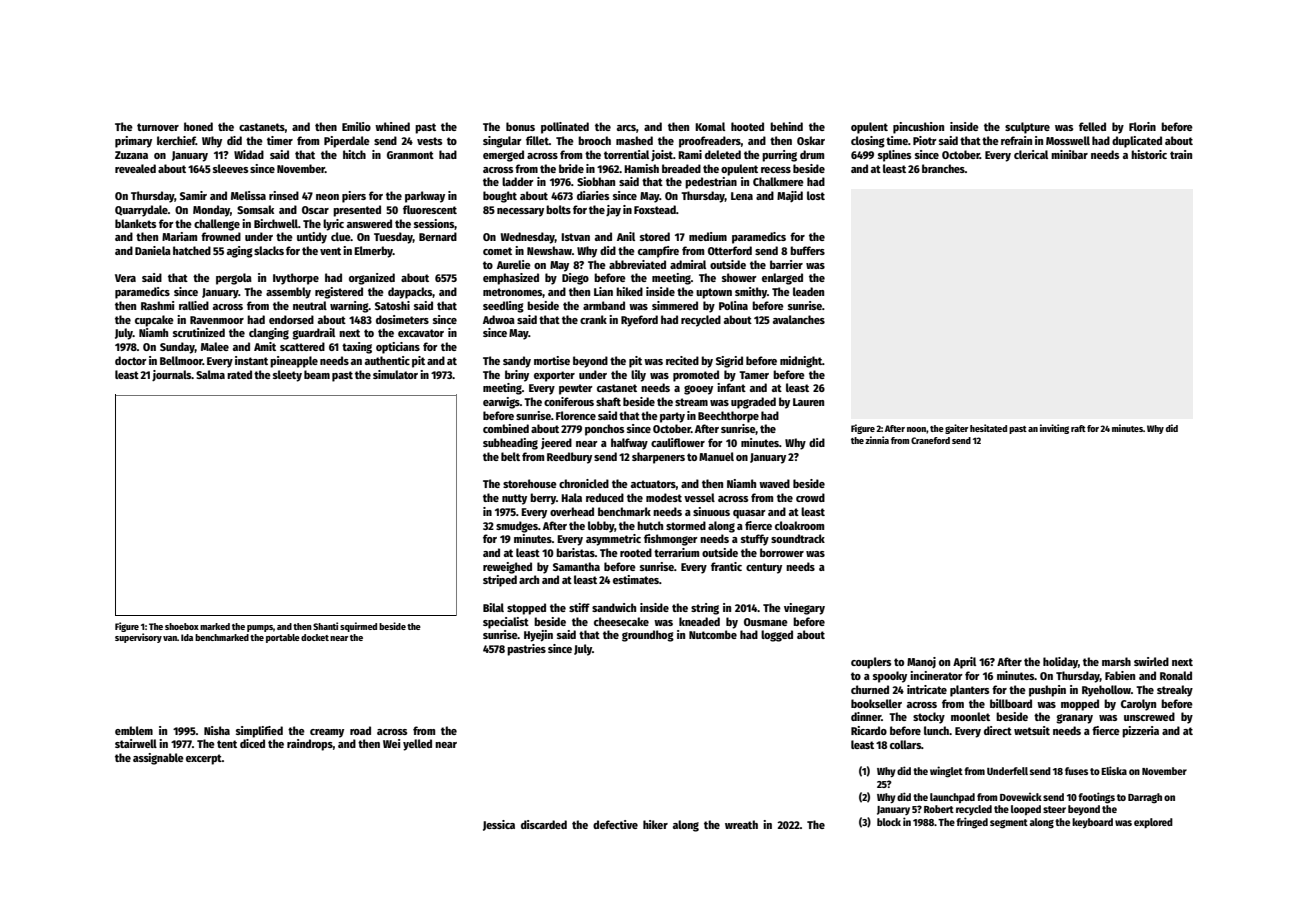 The width and height of the screenshot is (1308, 924). What do you see at coordinates (801, 362) in the screenshot?
I see `midnight` at bounding box center [801, 362].
